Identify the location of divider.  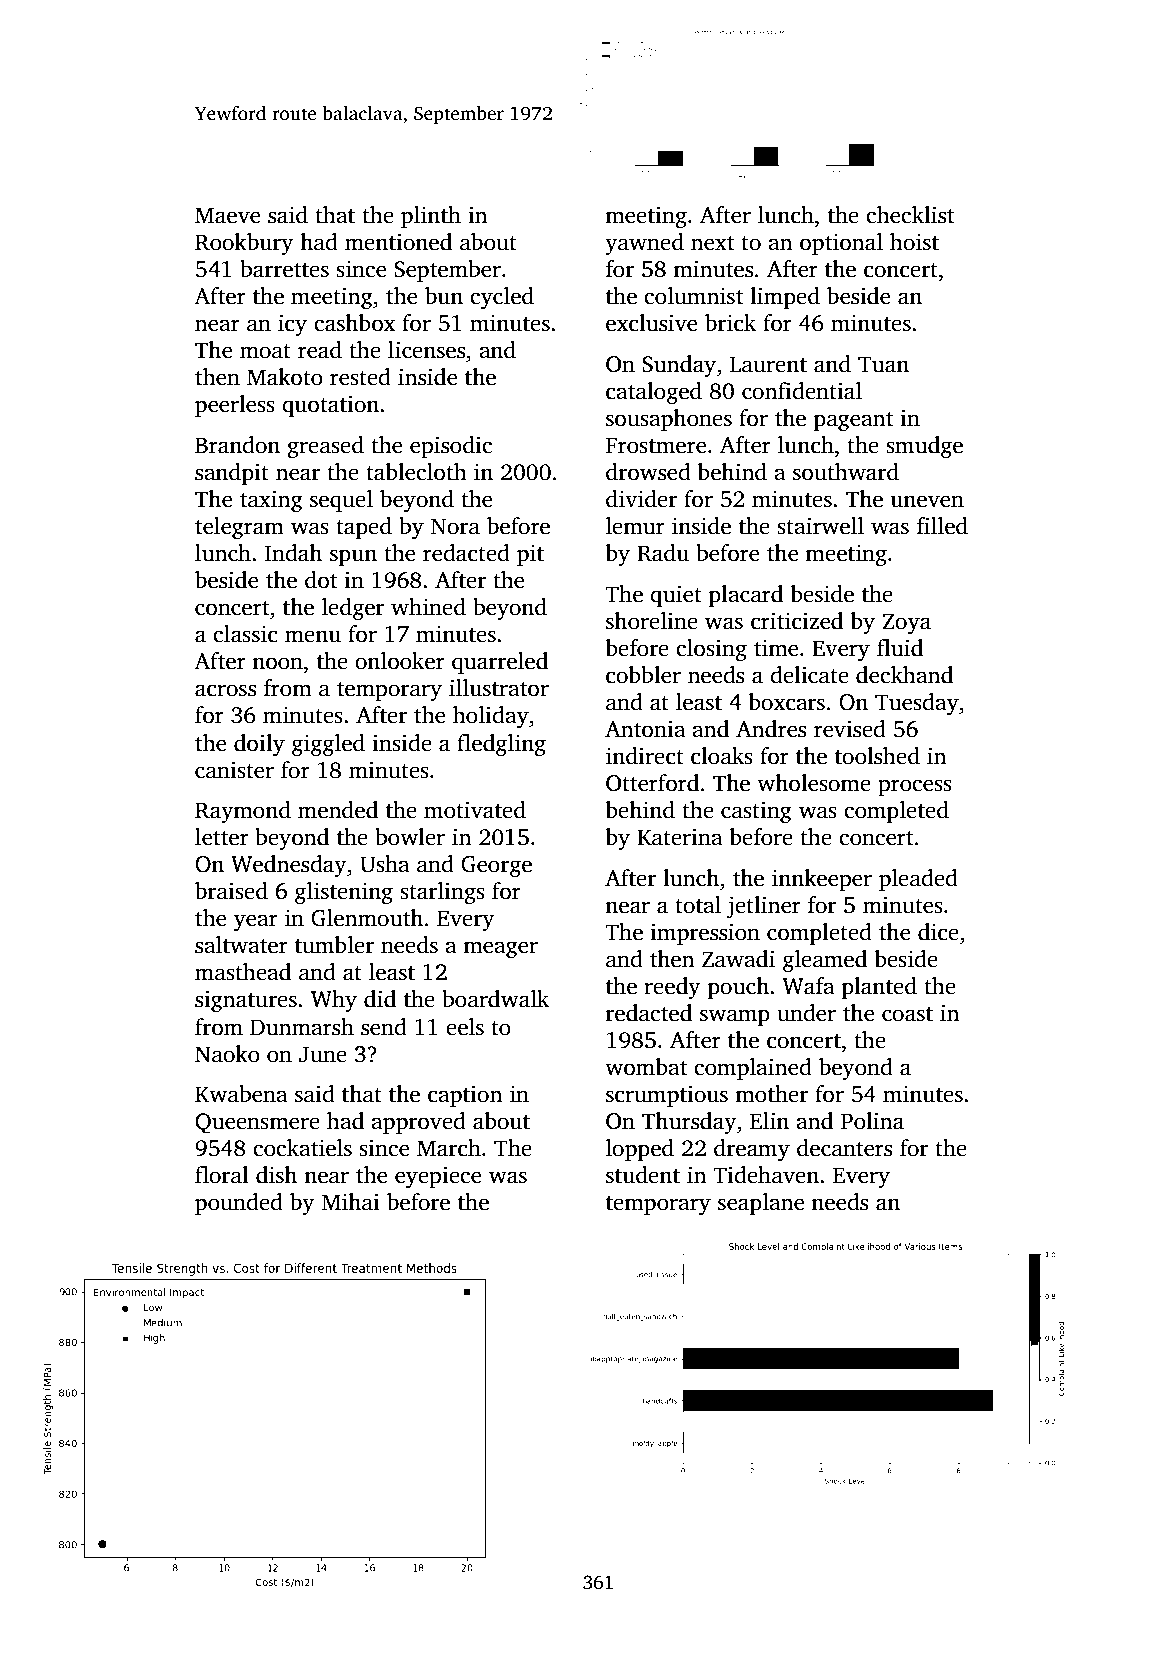
(641, 499).
